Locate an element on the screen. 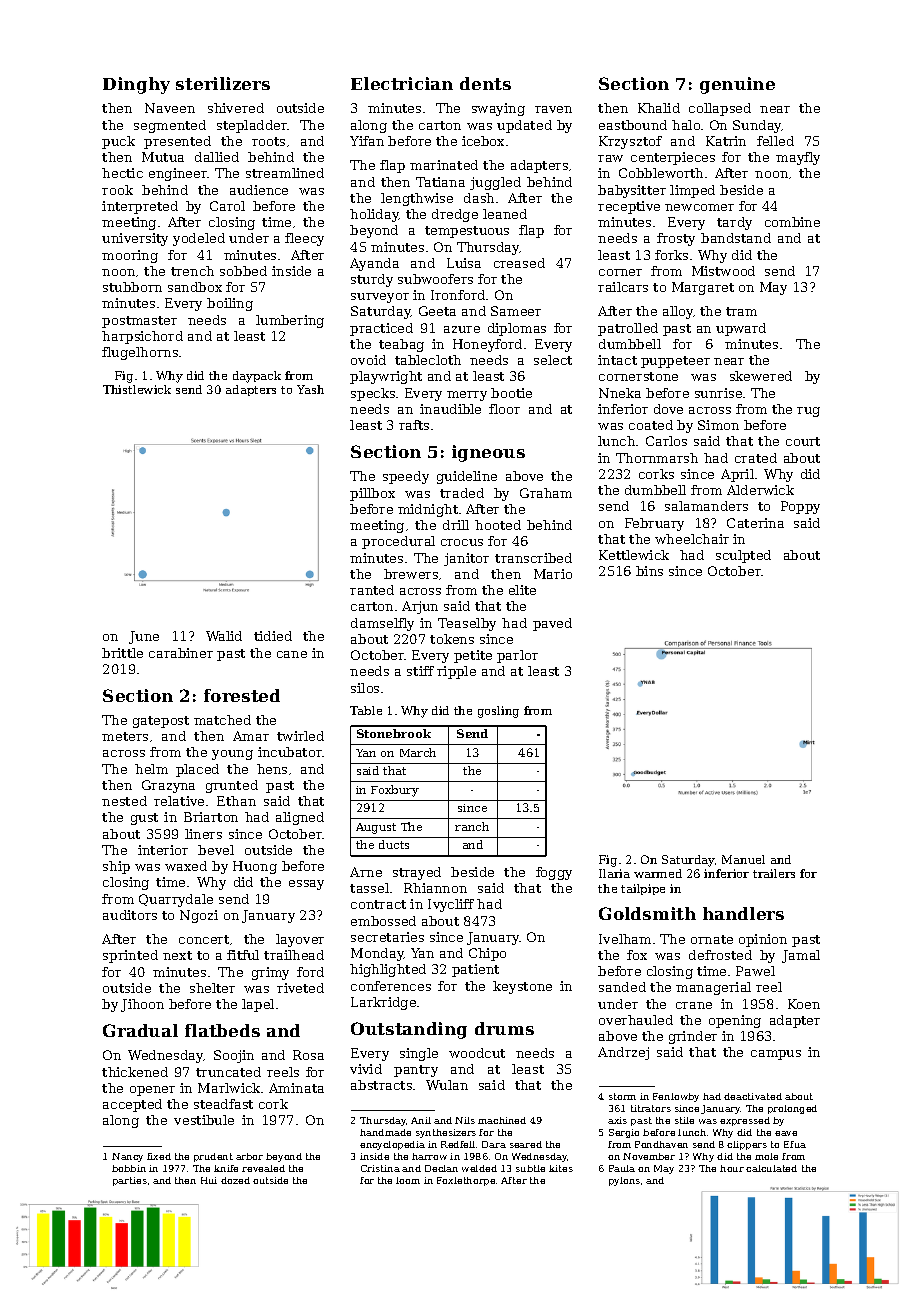 This screenshot has height=1308, width=924. sculpted is located at coordinates (743, 556).
